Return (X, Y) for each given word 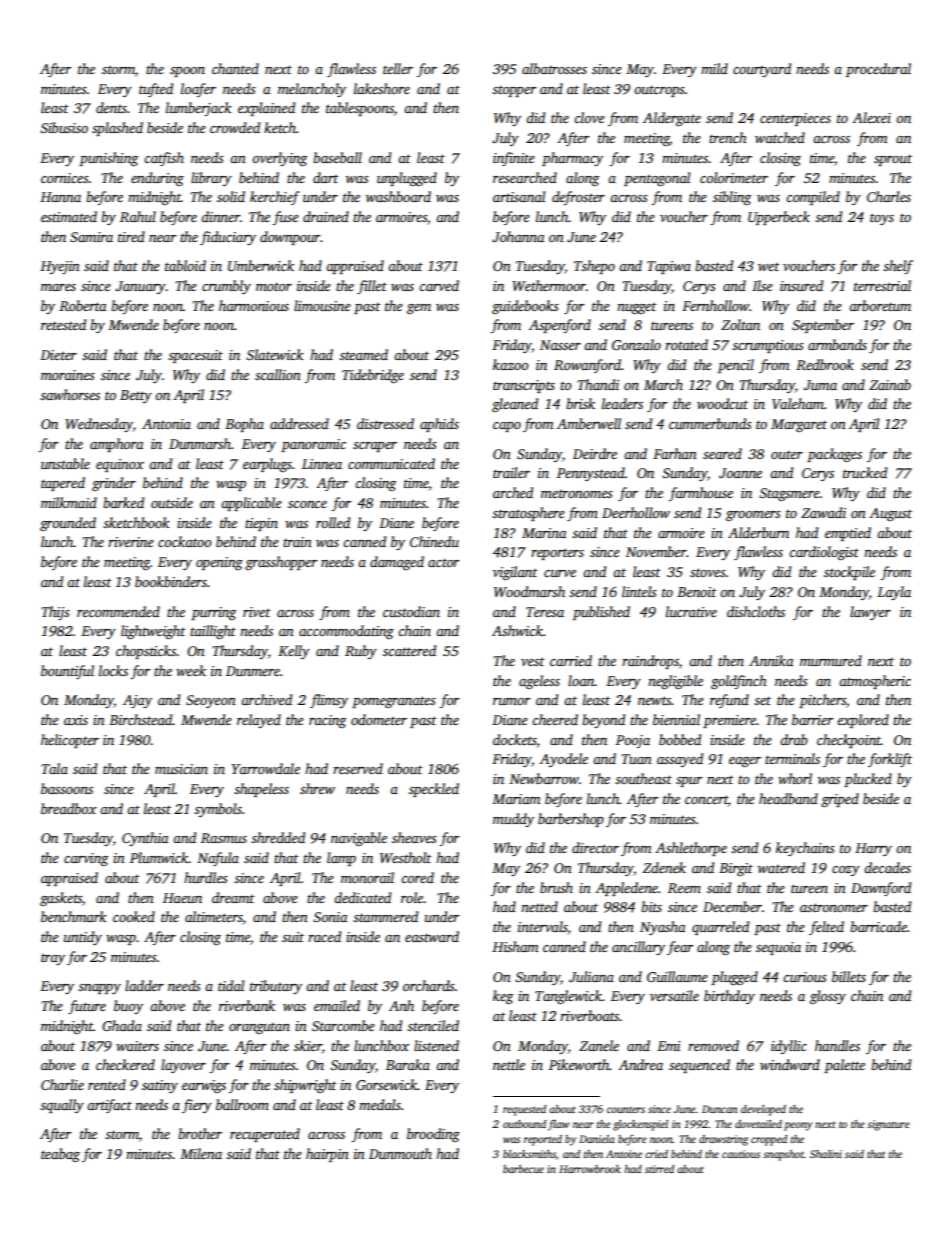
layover (183, 1066)
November (656, 551)
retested (63, 324)
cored (417, 877)
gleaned (515, 405)
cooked (134, 916)
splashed (117, 129)
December (732, 906)
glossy (828, 997)
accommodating (346, 632)
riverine (131, 542)
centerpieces (795, 119)
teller (398, 68)
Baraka (408, 1064)
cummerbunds (710, 423)
